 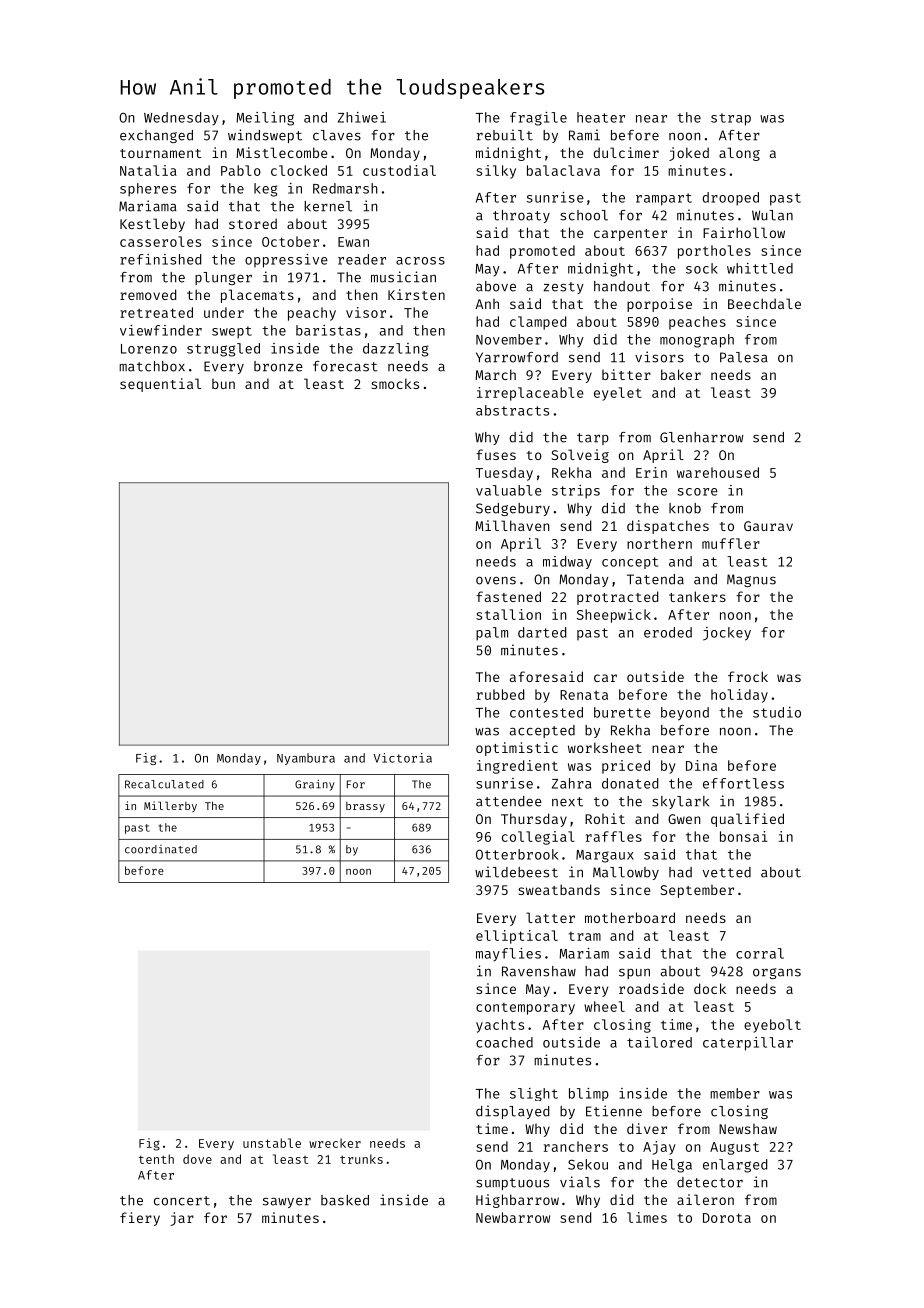 What do you see at coordinates (668, 527) in the screenshot?
I see `dispatches` at bounding box center [668, 527].
